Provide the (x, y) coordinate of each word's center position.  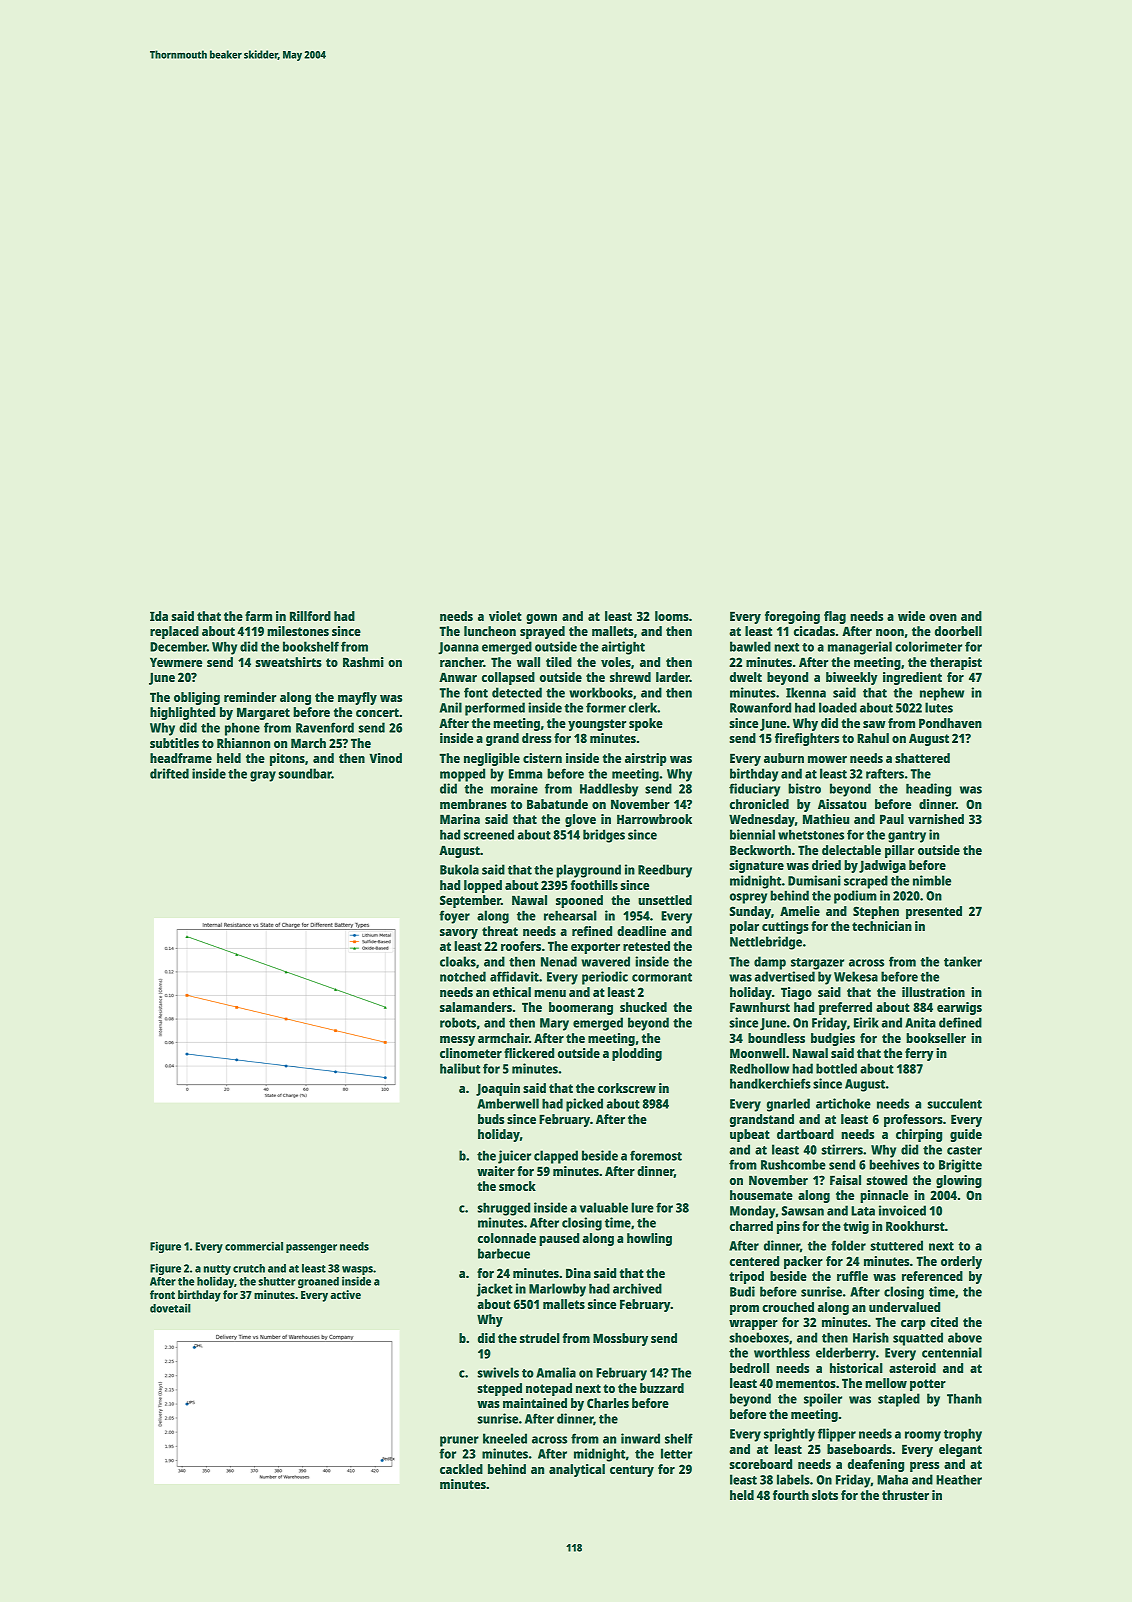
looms (672, 616)
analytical (577, 1470)
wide (911, 616)
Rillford (310, 616)
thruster (905, 1495)
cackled (461, 1469)
